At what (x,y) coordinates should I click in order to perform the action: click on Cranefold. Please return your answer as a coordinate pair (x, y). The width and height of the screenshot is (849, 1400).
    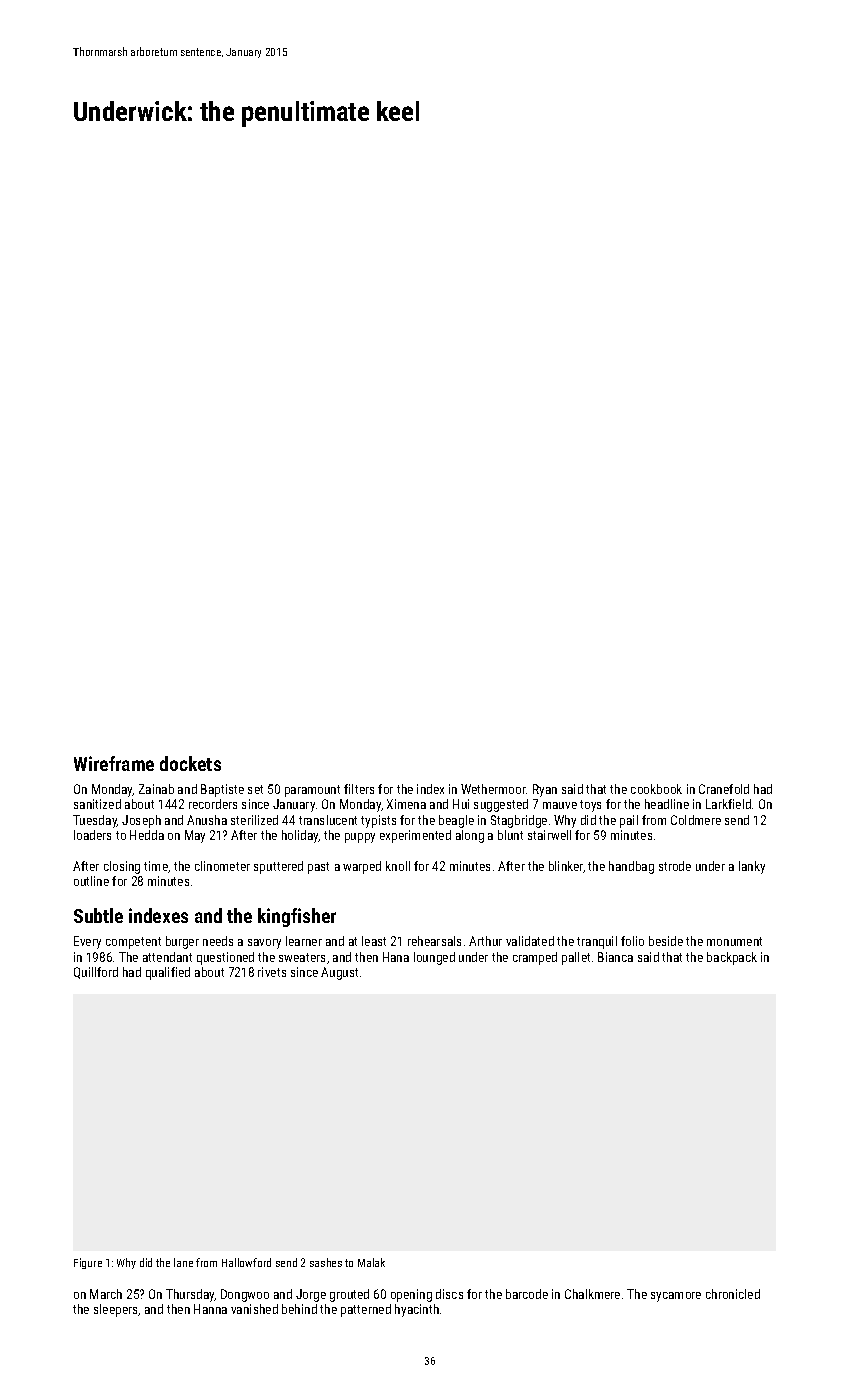
    Looking at the image, I should click on (724, 789).
